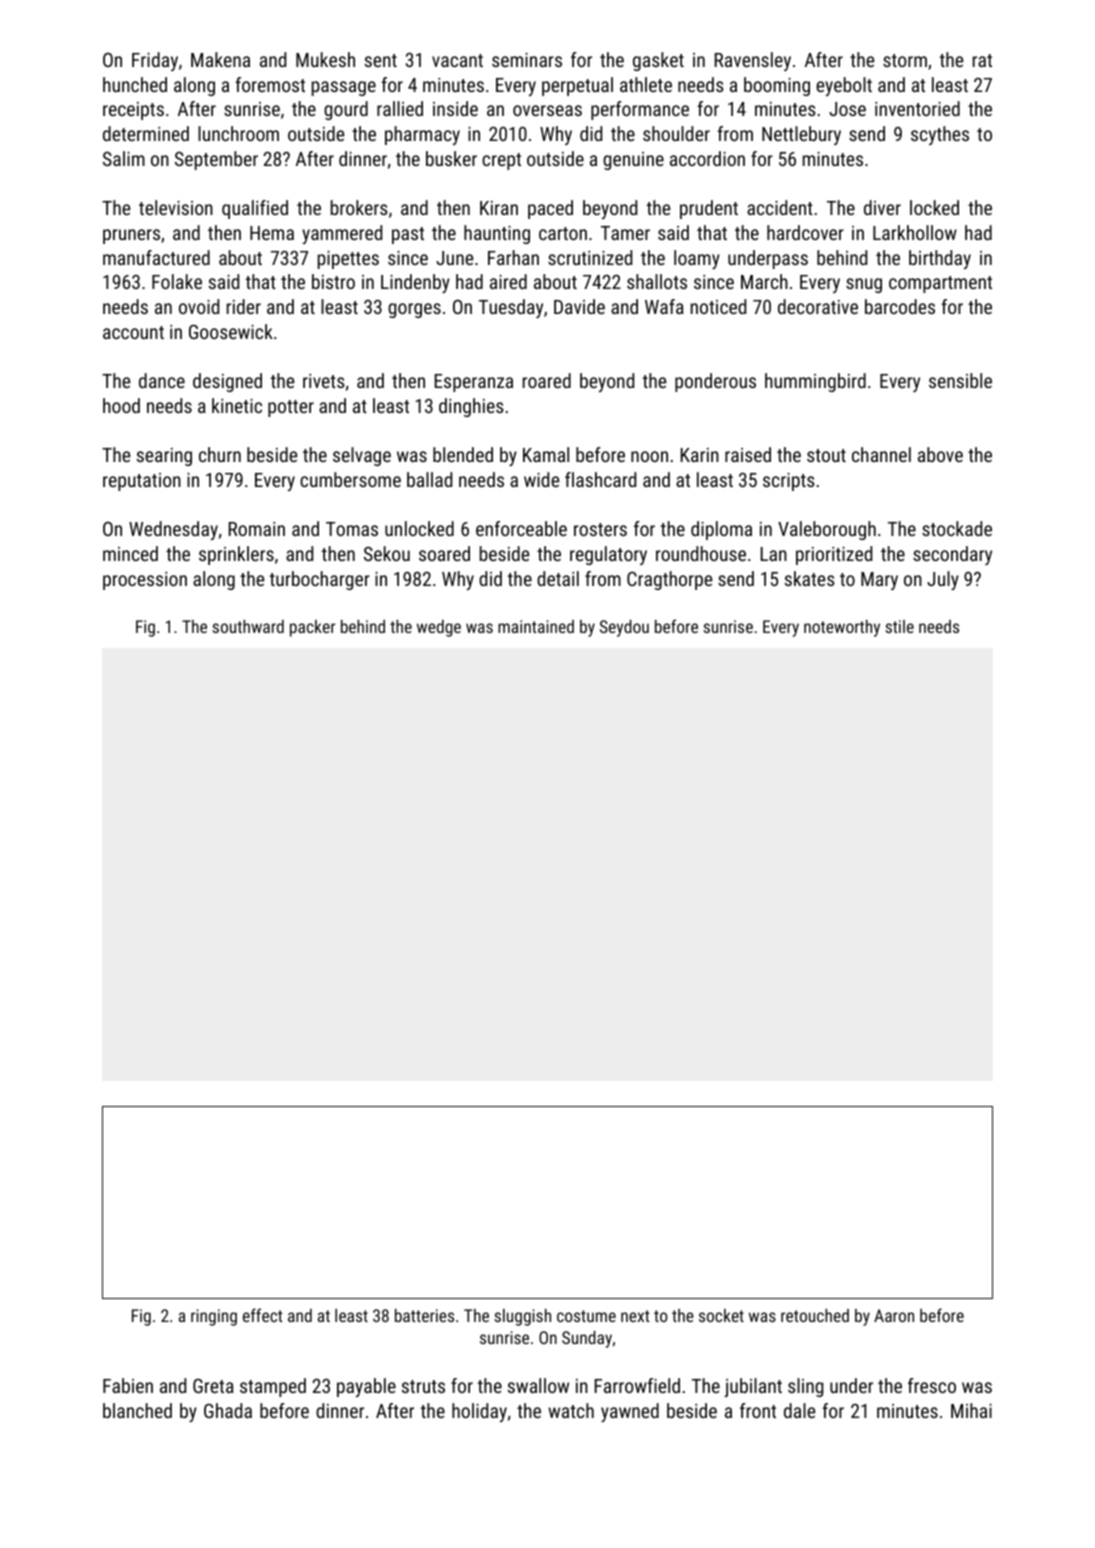 This screenshot has height=1548, width=1095. What do you see at coordinates (827, 530) in the screenshot?
I see `Valeborough` at bounding box center [827, 530].
